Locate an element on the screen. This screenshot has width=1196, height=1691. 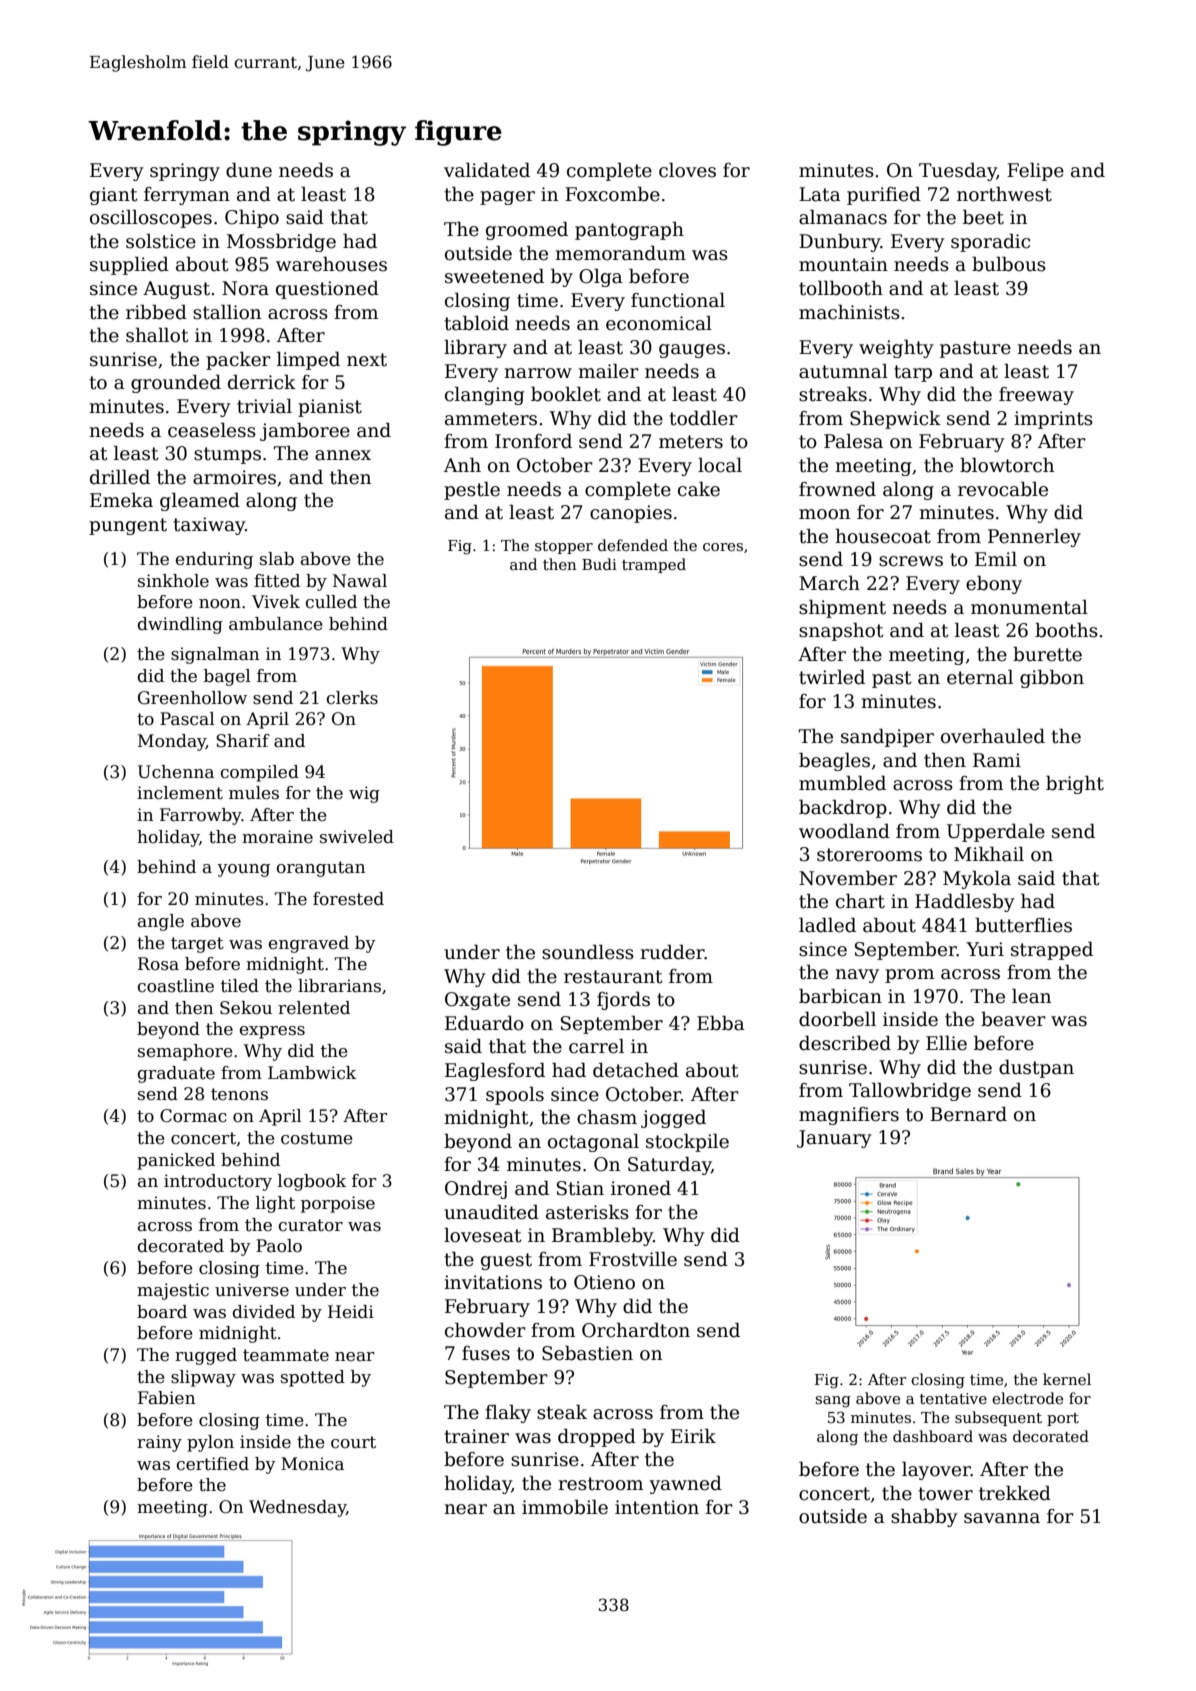
dune is located at coordinates (249, 170).
